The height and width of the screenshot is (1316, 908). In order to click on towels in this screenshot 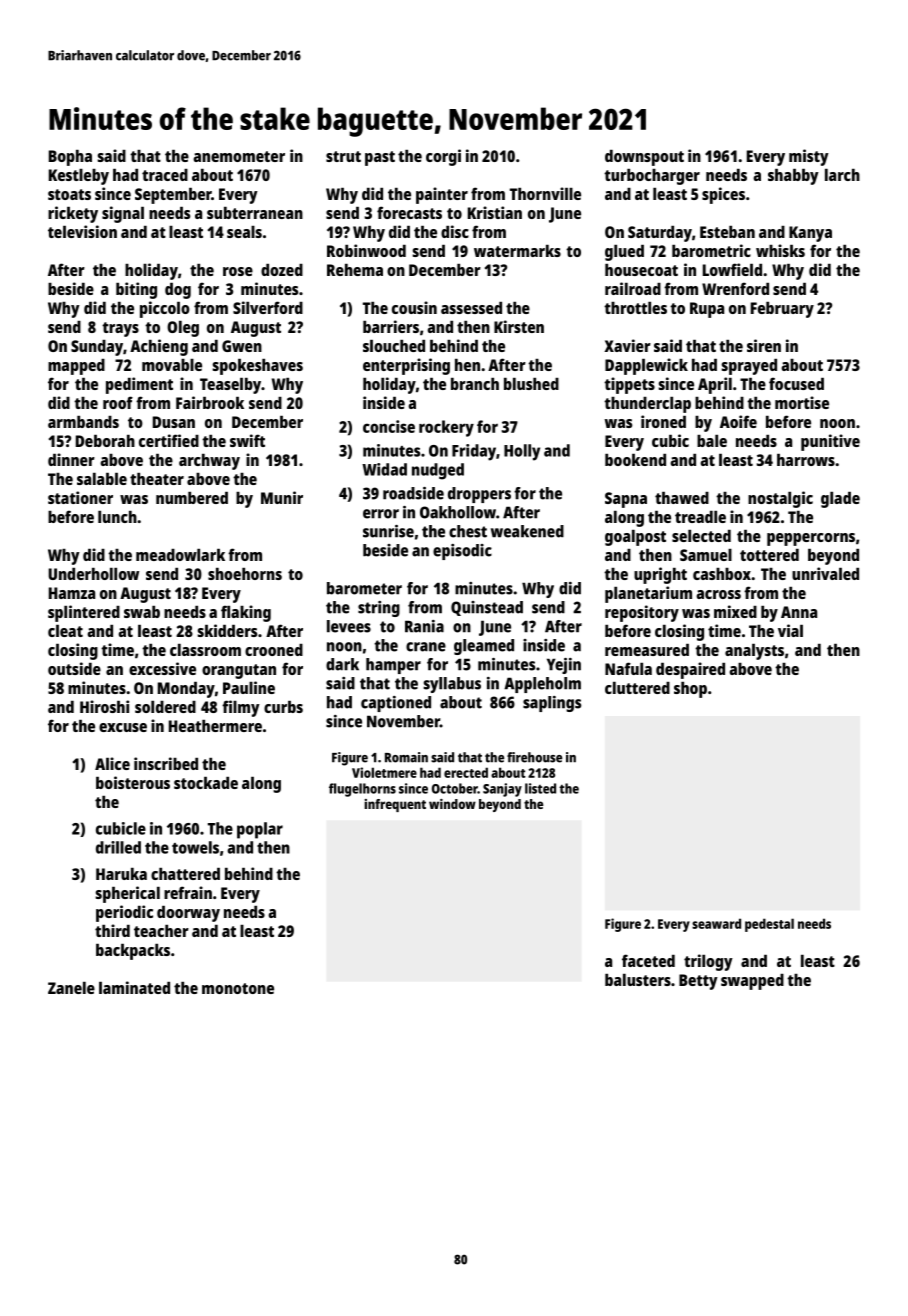, I will do `click(195, 847)`.
